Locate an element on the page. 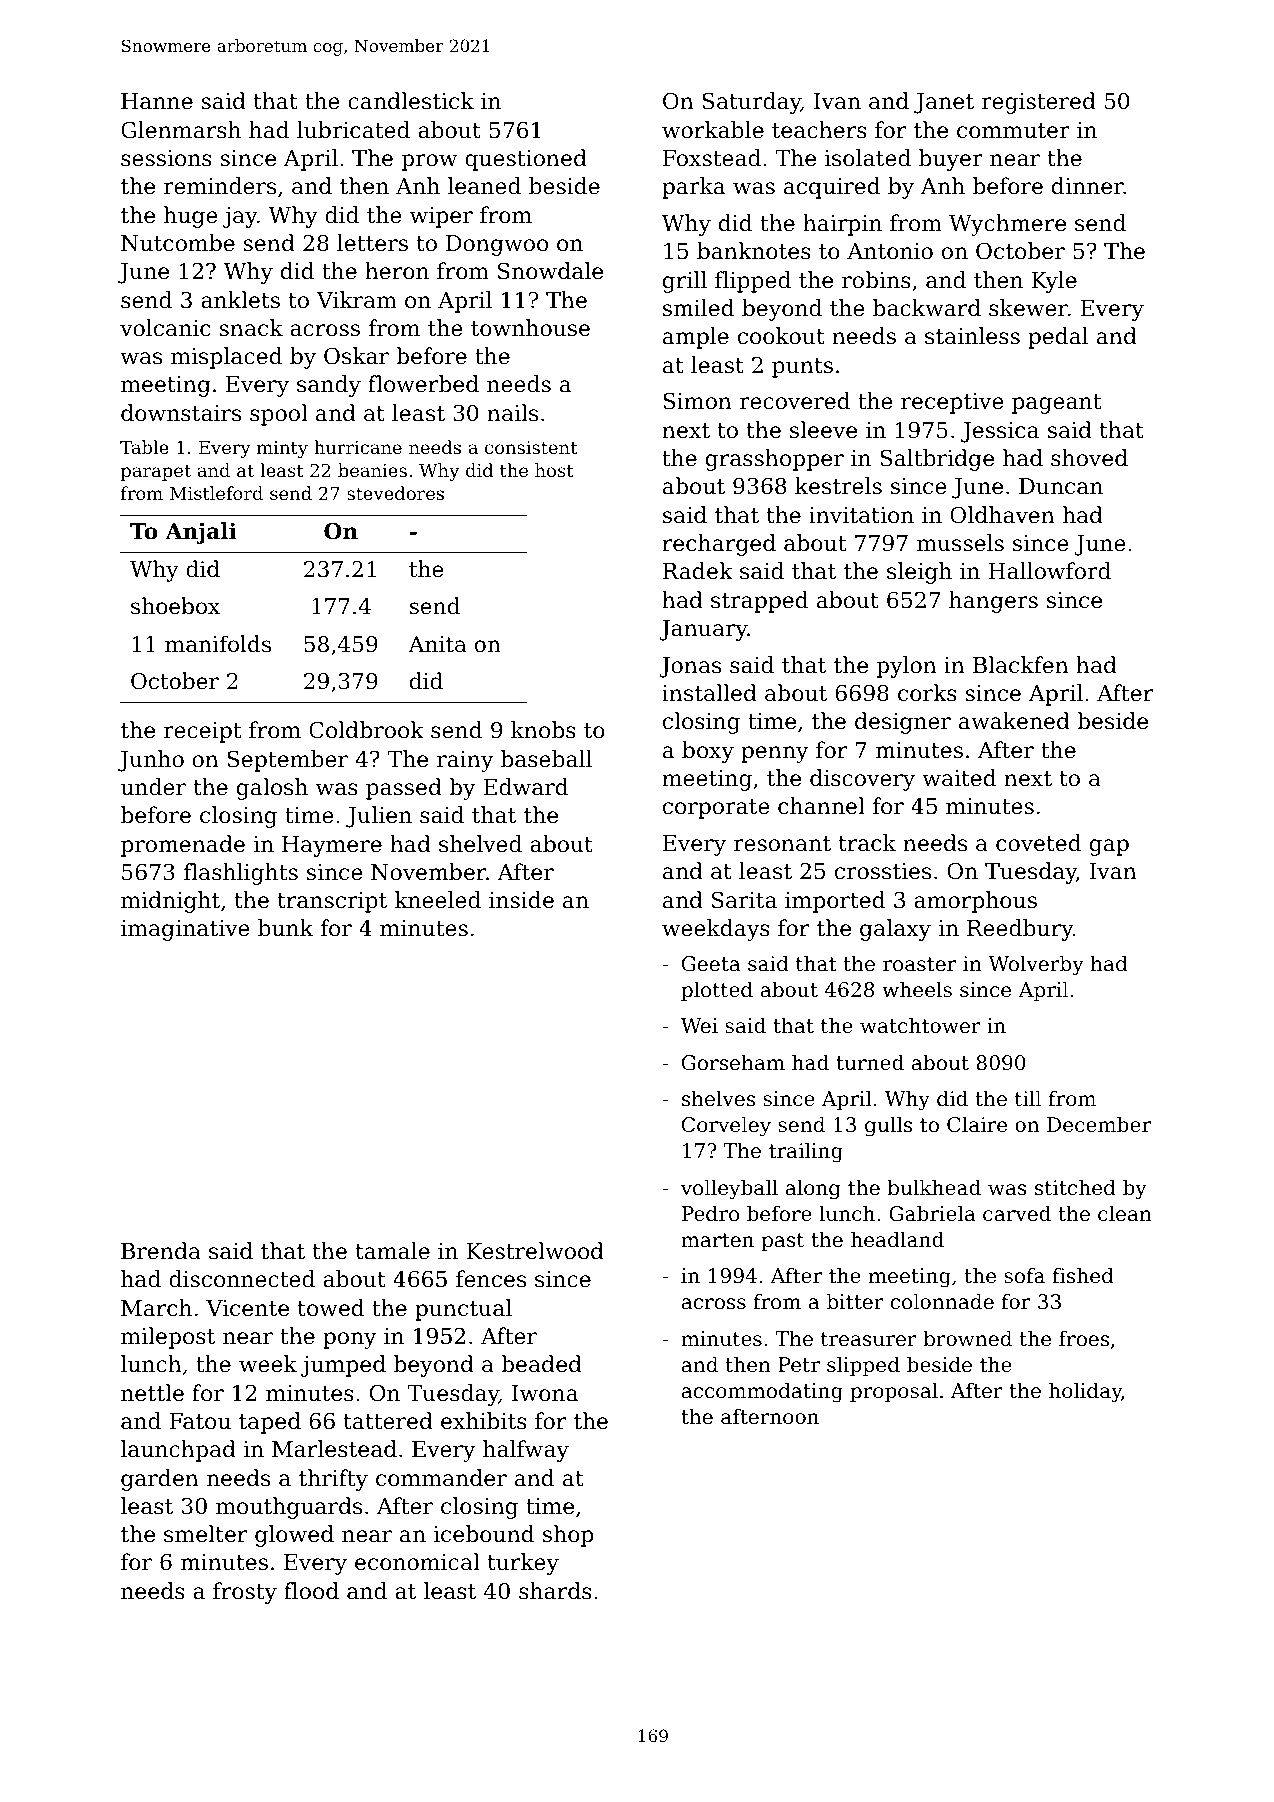  awakened is located at coordinates (1014, 721).
